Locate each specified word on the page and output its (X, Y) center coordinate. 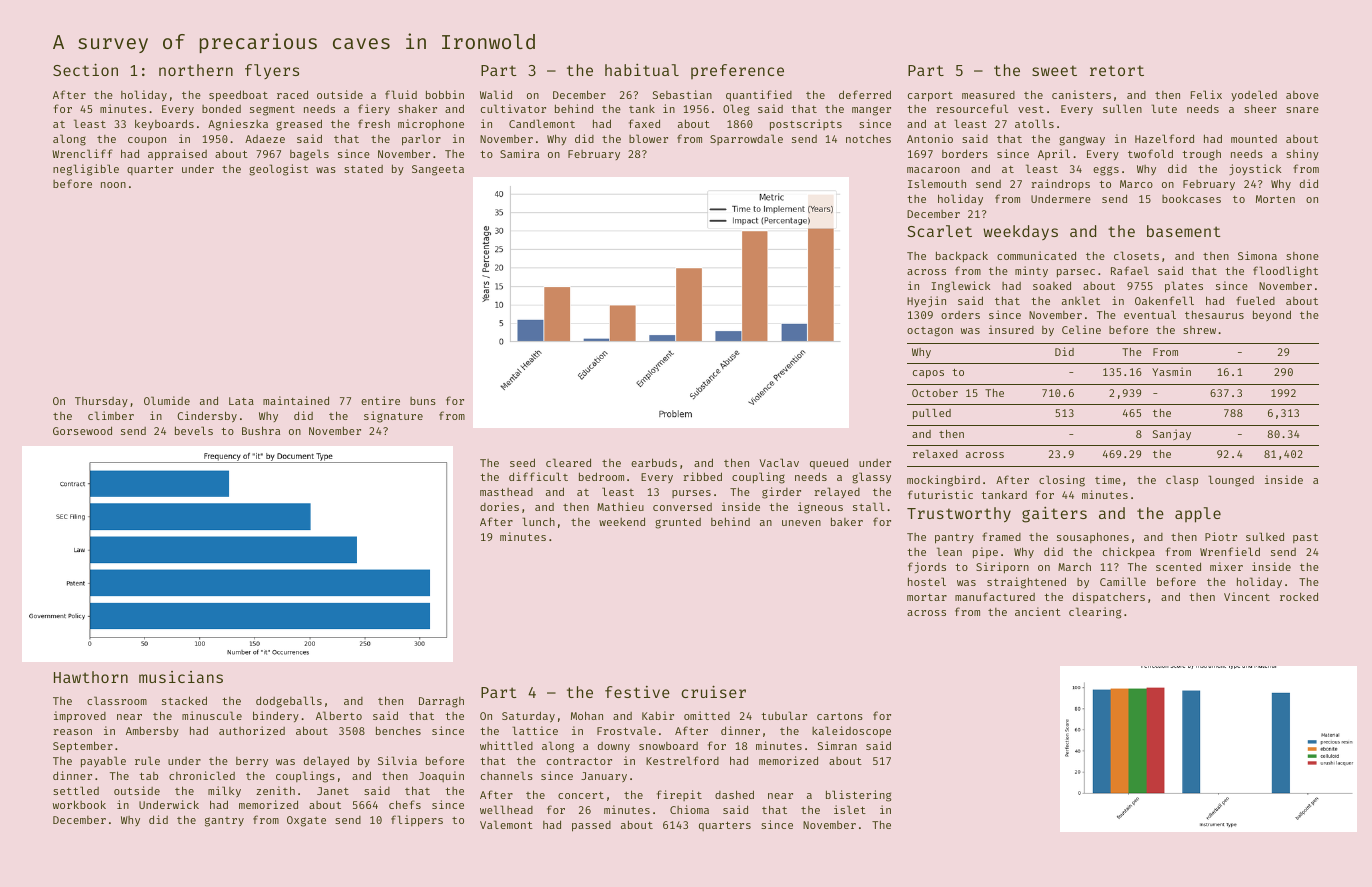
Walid (496, 94)
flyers (272, 71)
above (1302, 95)
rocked (1299, 596)
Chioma (689, 809)
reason (73, 732)
